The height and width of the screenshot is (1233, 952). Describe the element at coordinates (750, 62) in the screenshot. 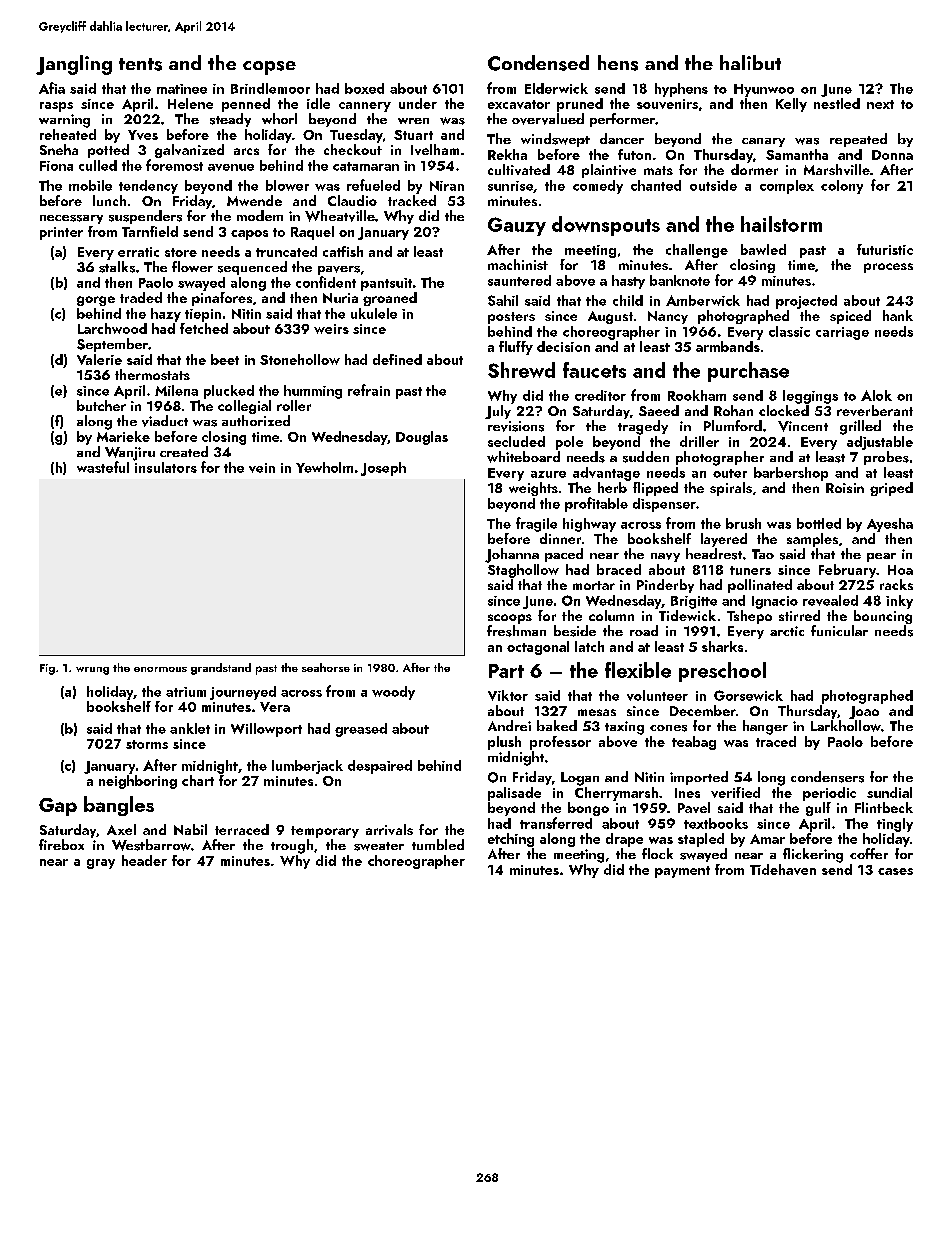

I see `halibut` at that location.
